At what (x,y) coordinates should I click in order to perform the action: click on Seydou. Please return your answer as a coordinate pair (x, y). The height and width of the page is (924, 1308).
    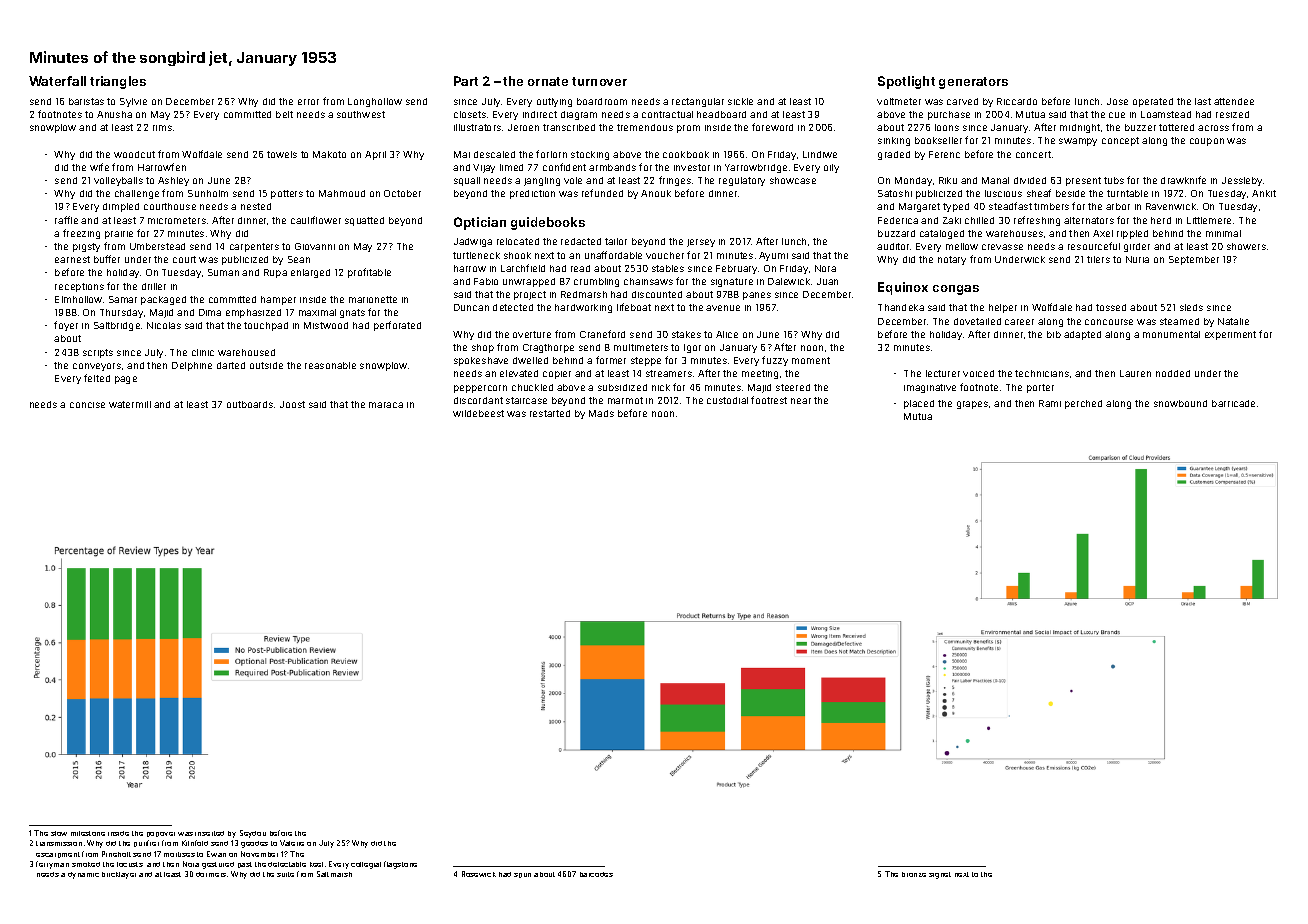
    Looking at the image, I should click on (253, 834).
